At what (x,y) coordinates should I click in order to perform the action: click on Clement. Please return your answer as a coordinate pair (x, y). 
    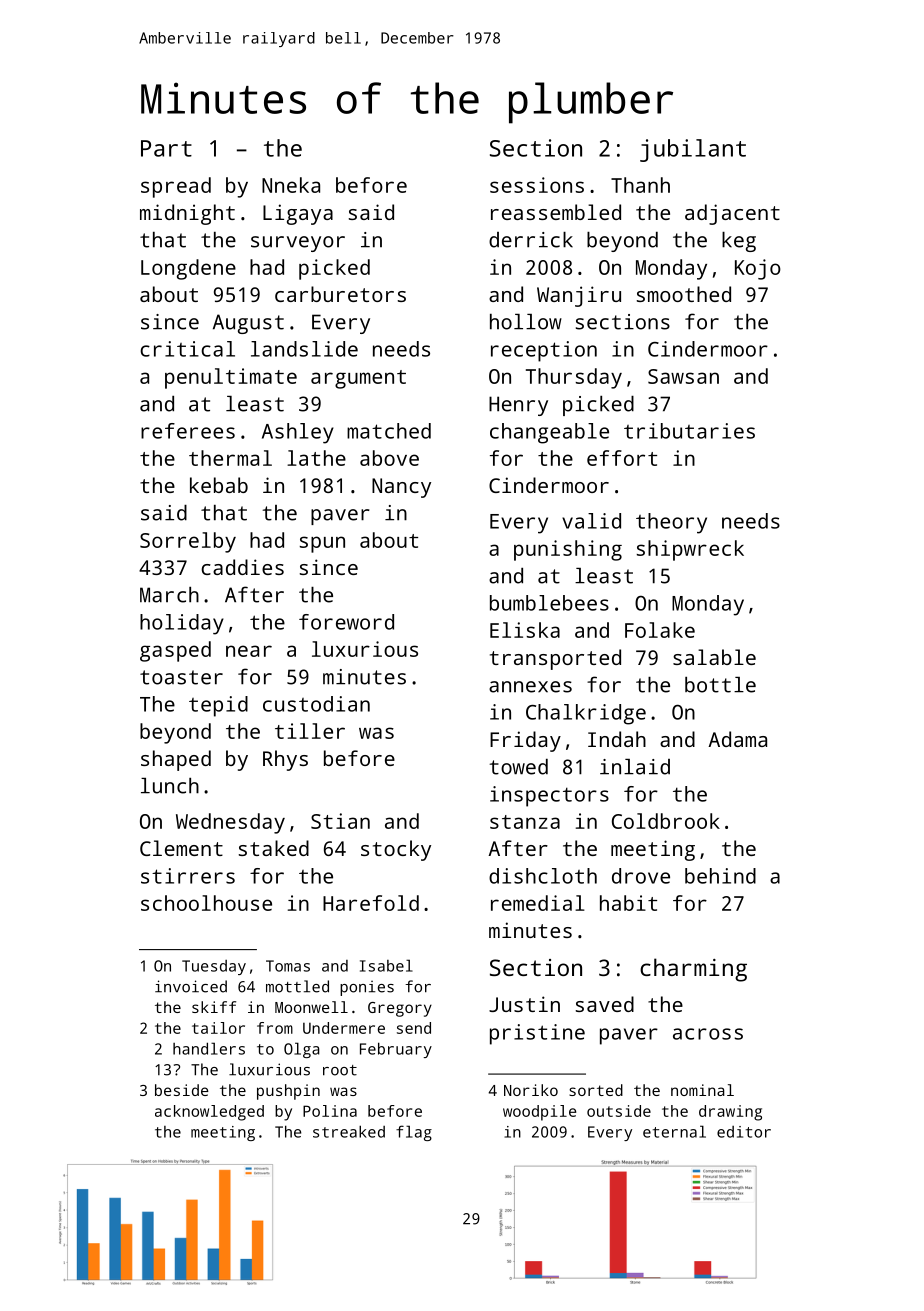
    Looking at the image, I should click on (181, 848).
